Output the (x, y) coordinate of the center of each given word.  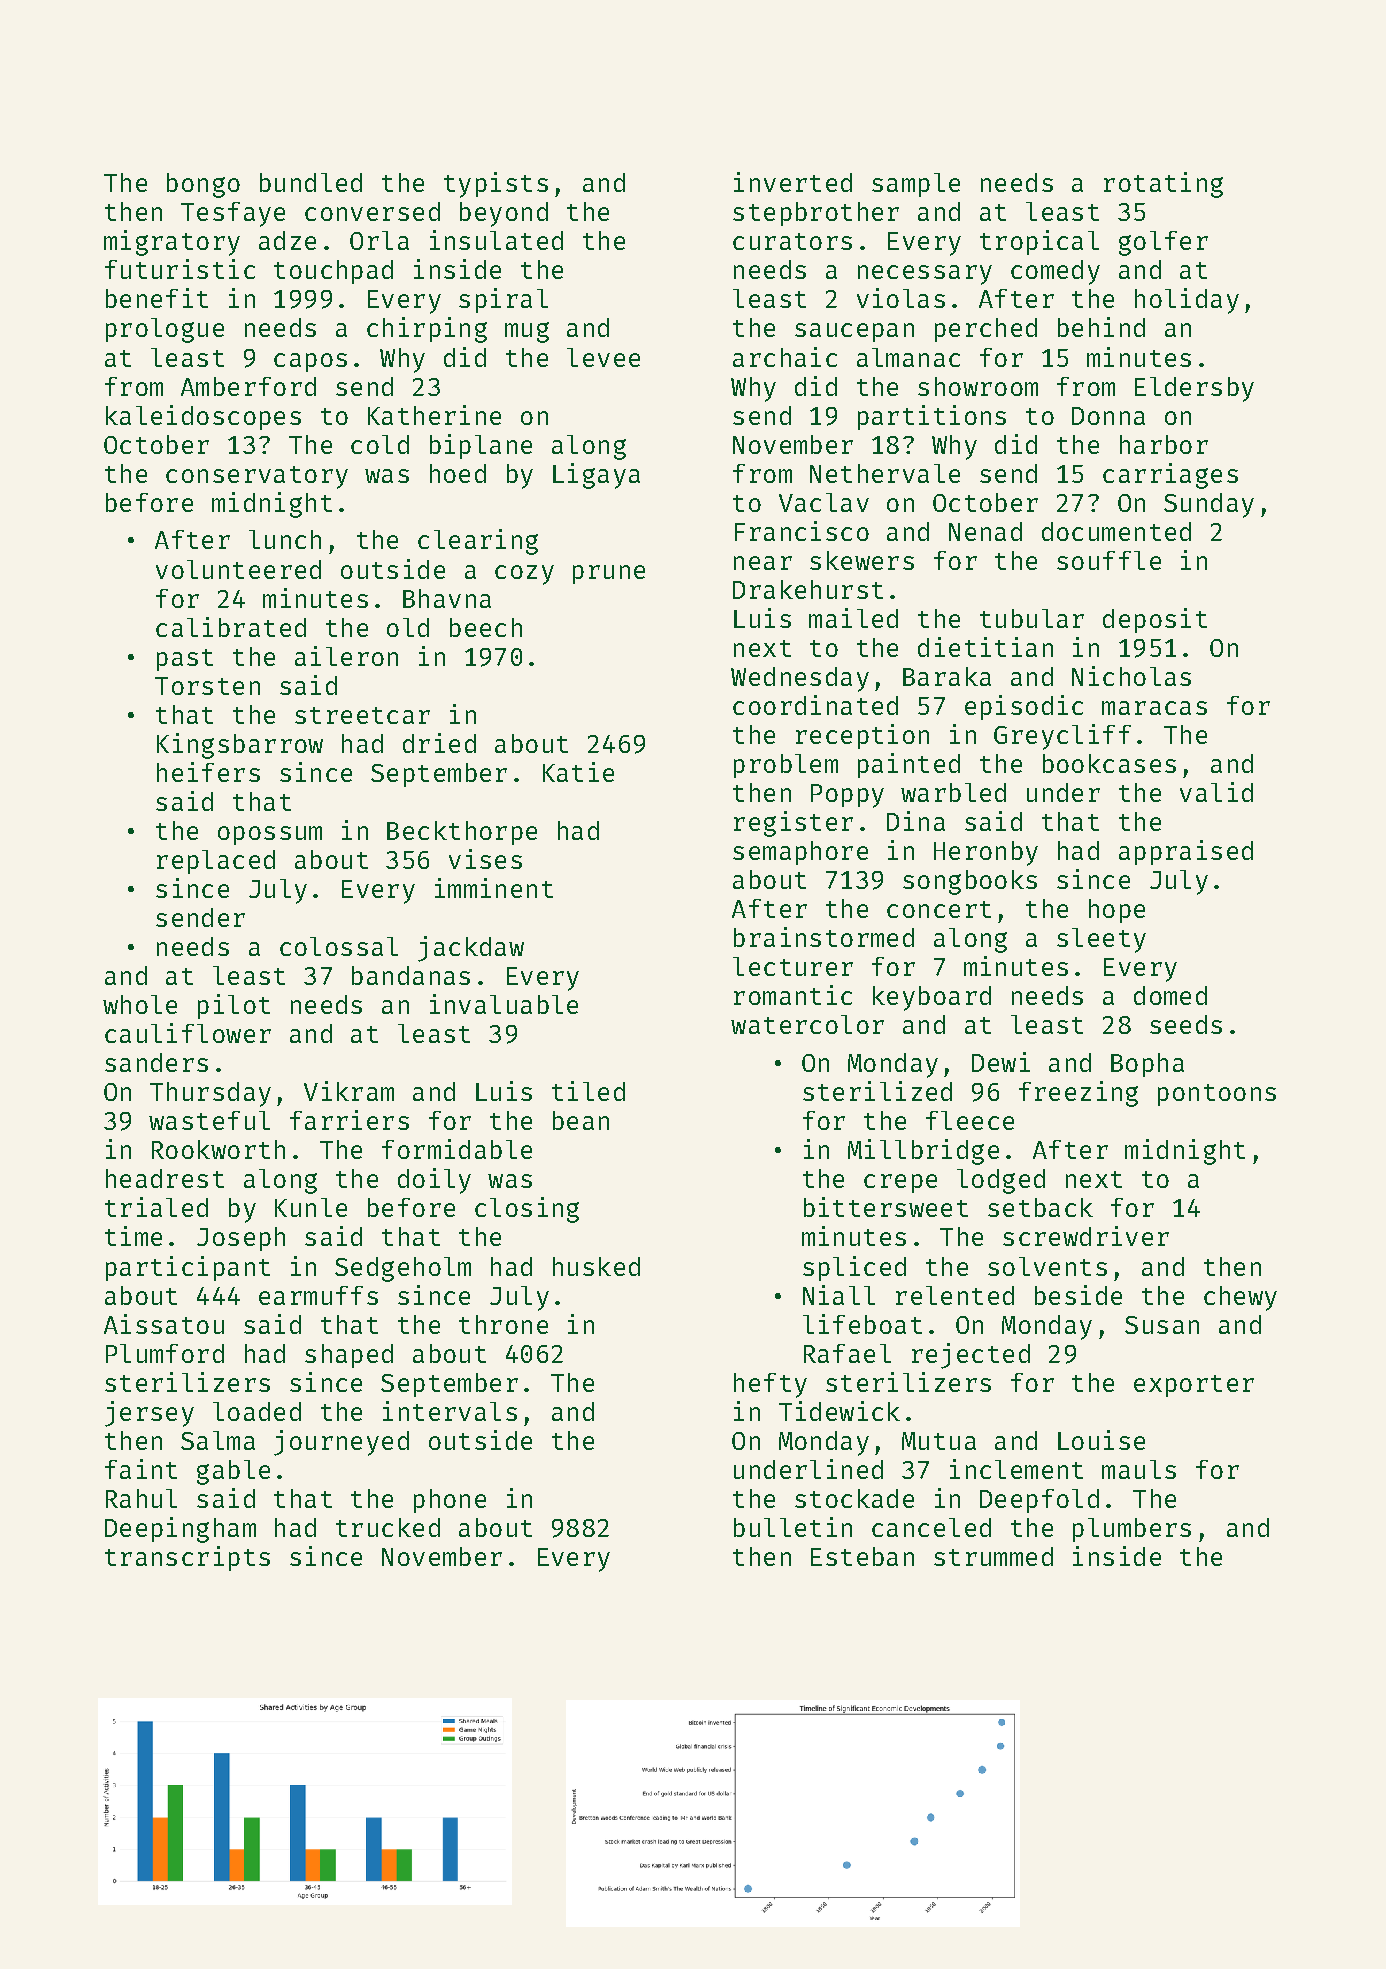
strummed (993, 1556)
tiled (588, 1091)
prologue (165, 330)
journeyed (341, 1443)
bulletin (793, 1527)
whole (140, 1004)
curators (792, 241)
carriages (1170, 476)
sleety (1101, 940)
